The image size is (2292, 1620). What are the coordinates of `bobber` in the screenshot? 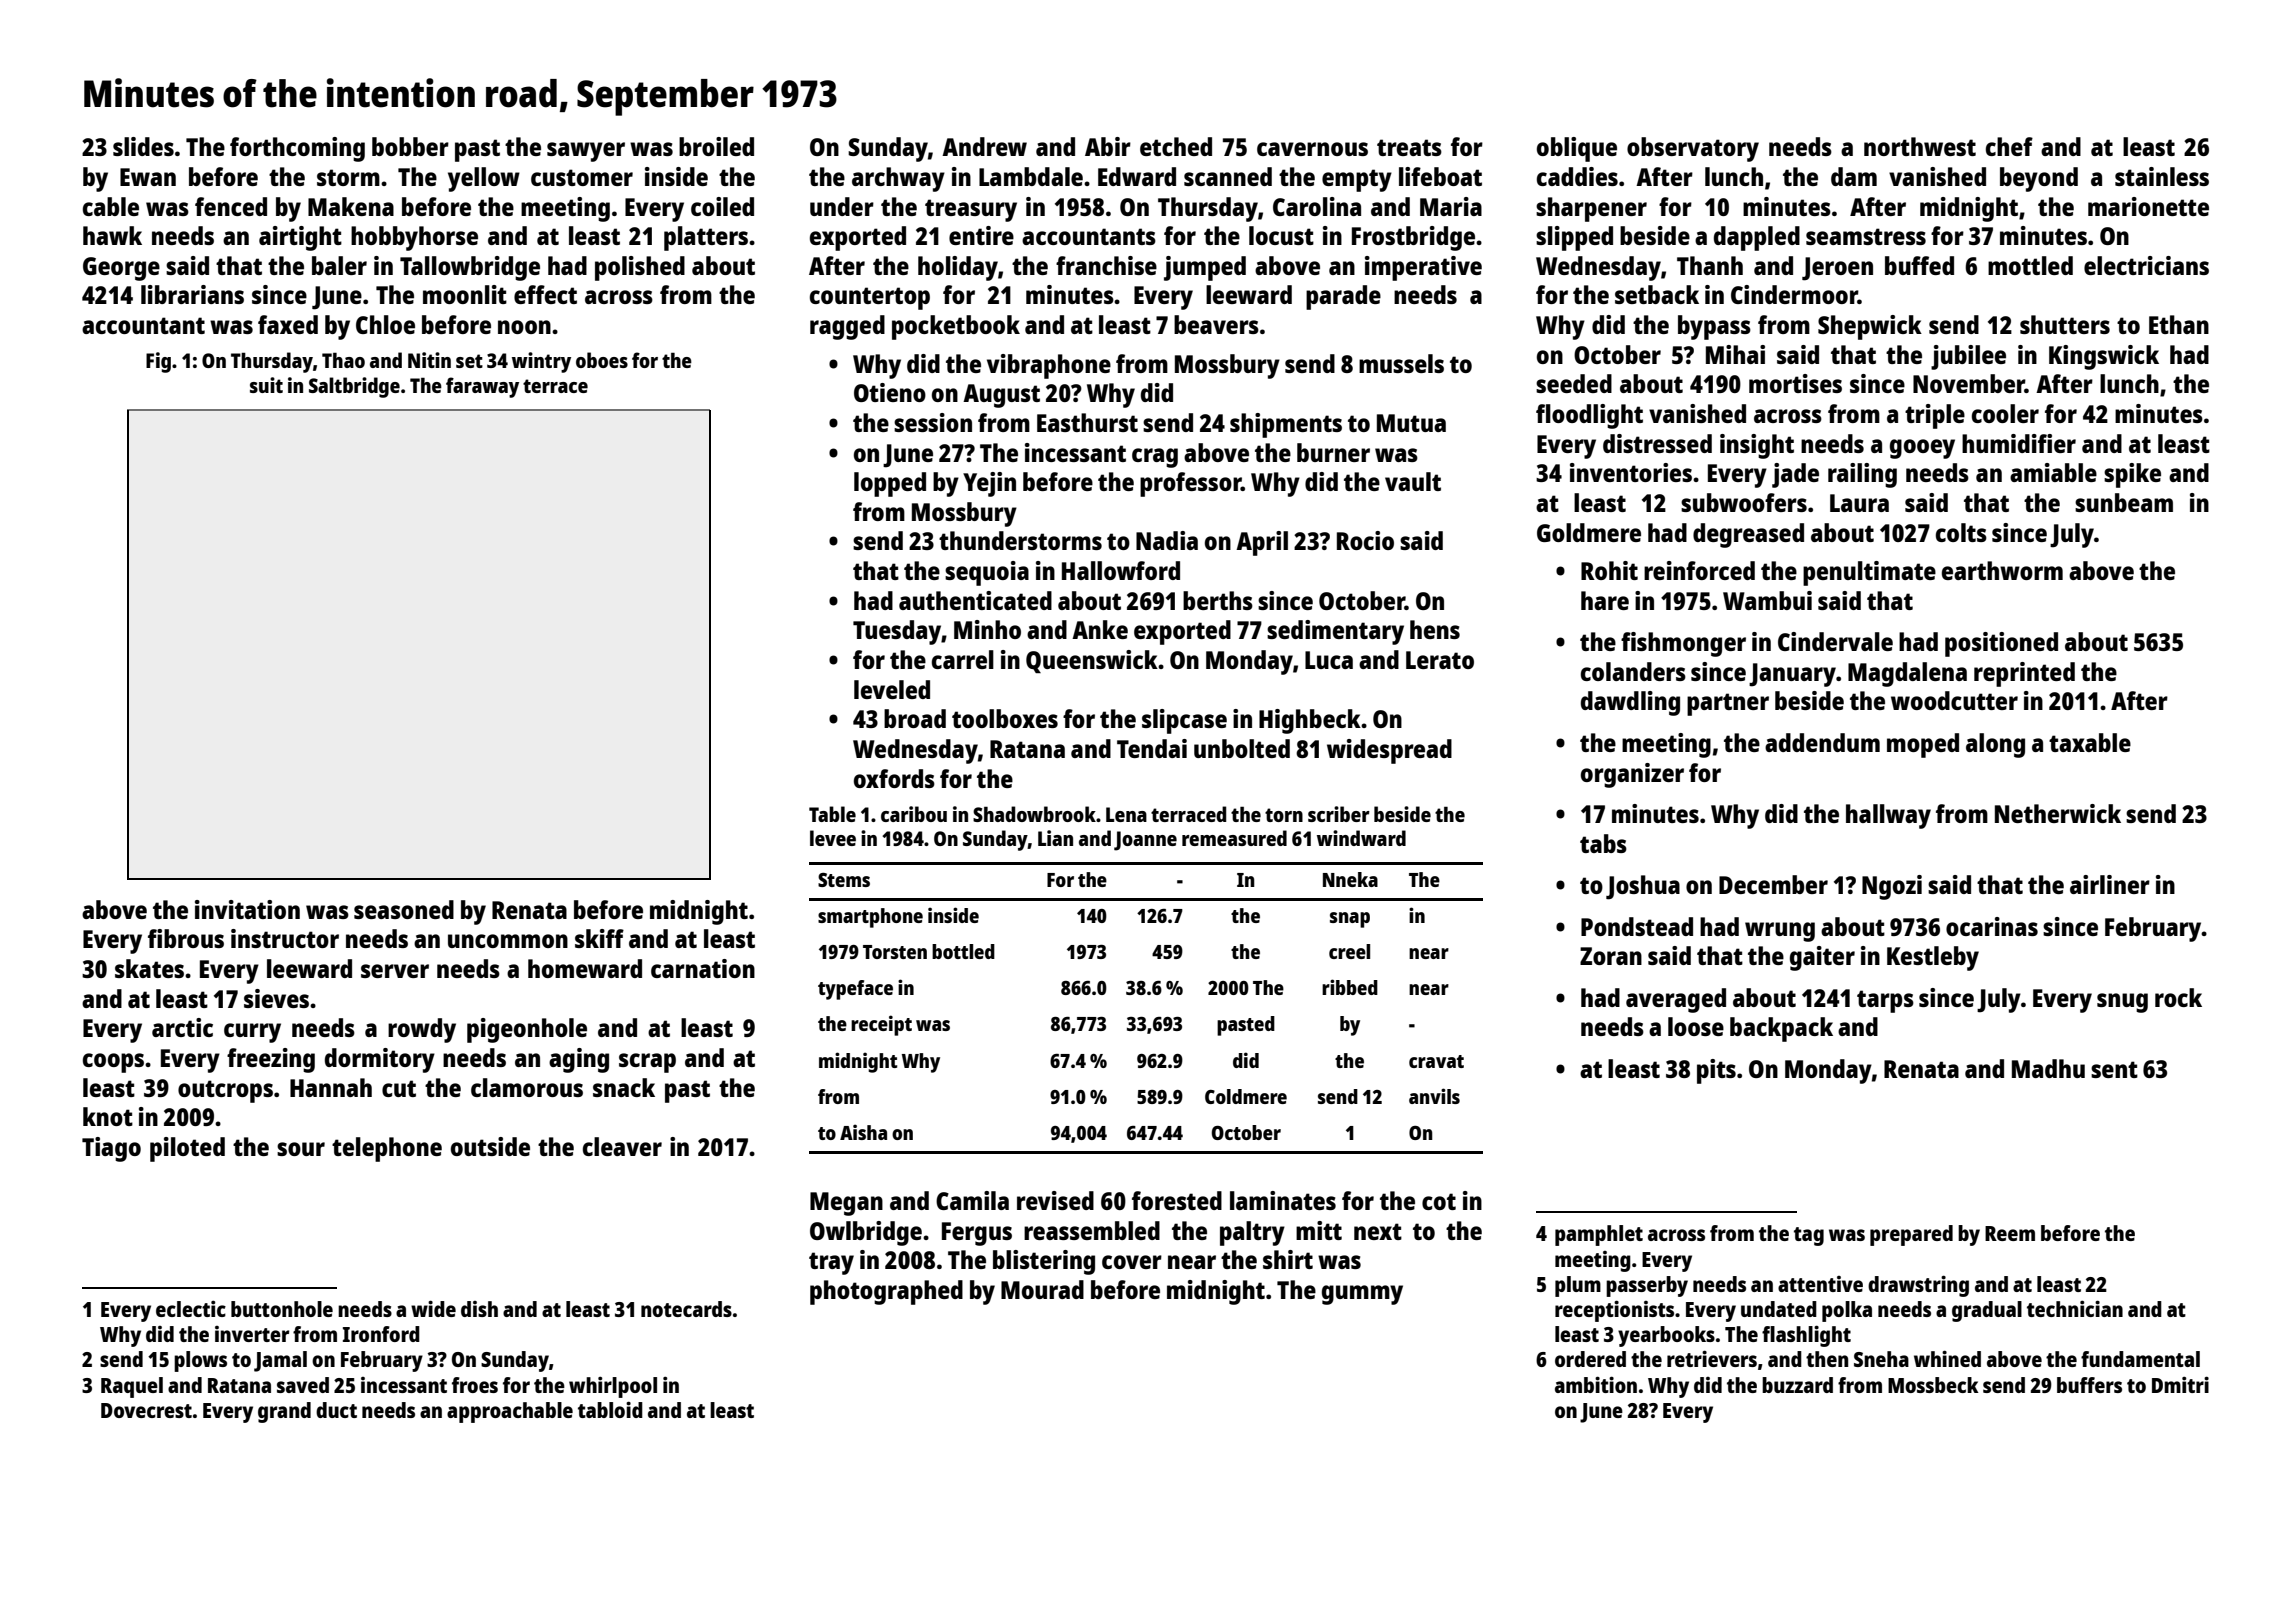 It's located at (410, 146).
